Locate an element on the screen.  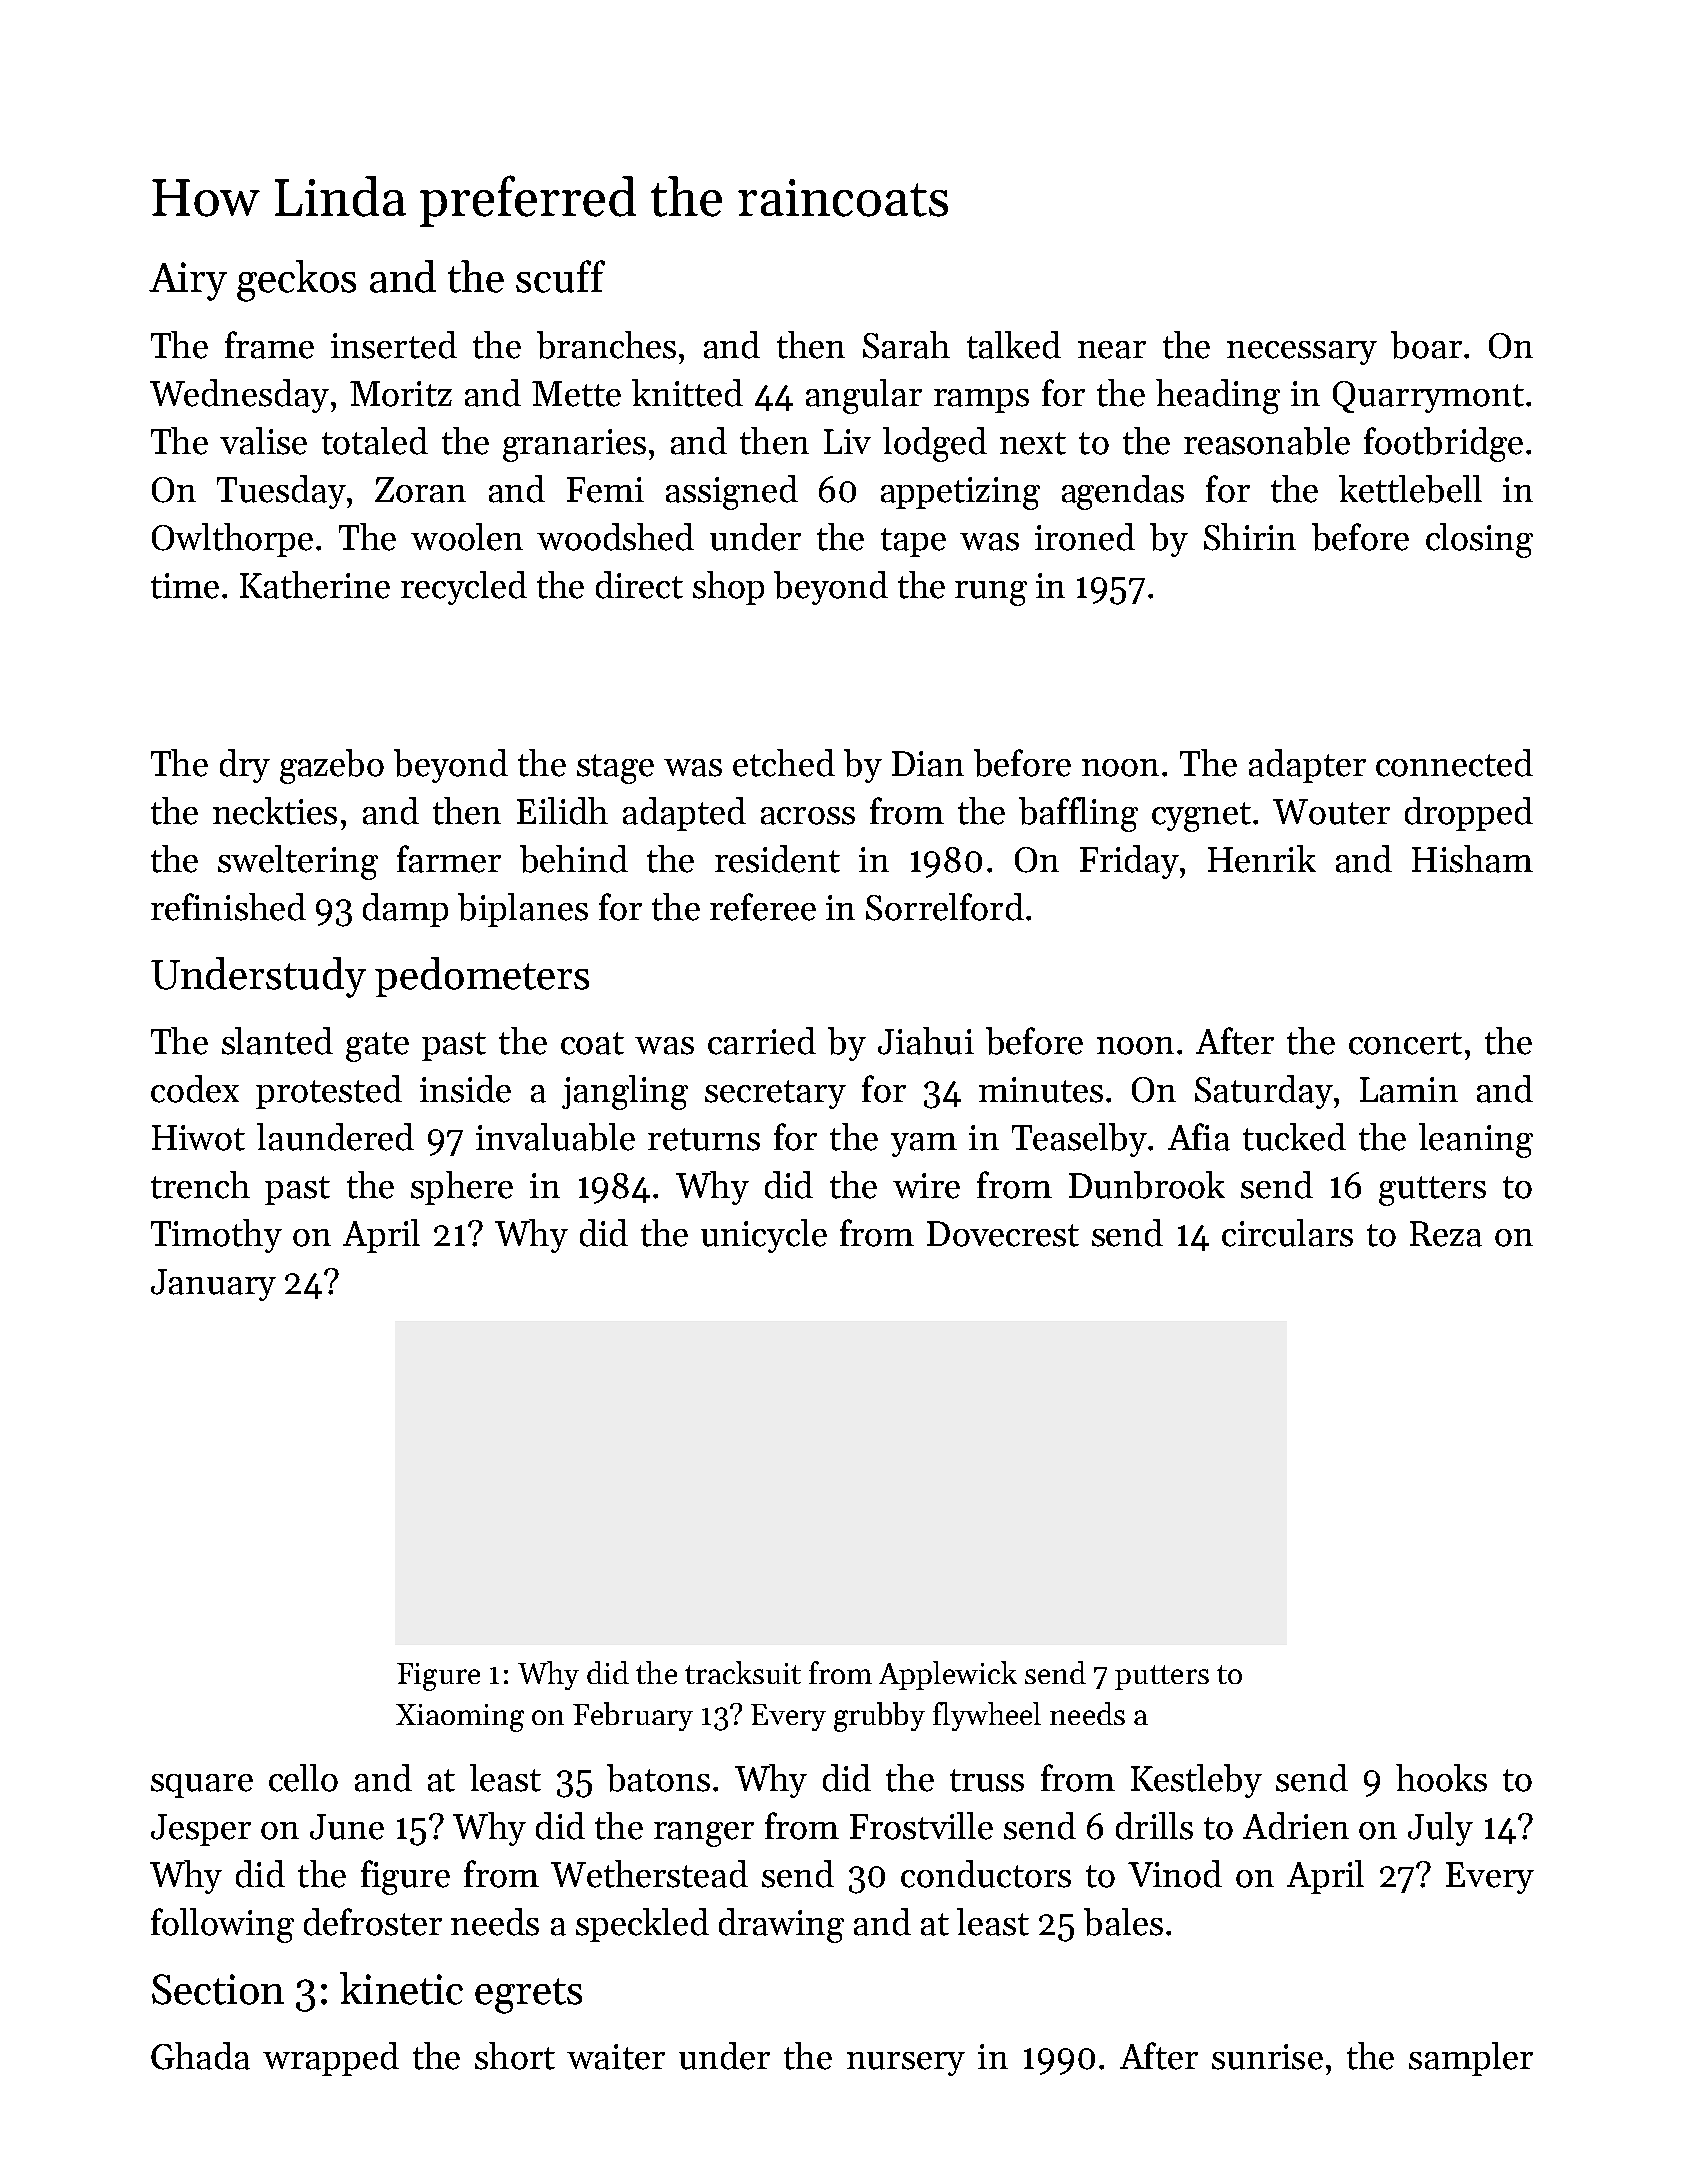
branches is located at coordinates (606, 345).
